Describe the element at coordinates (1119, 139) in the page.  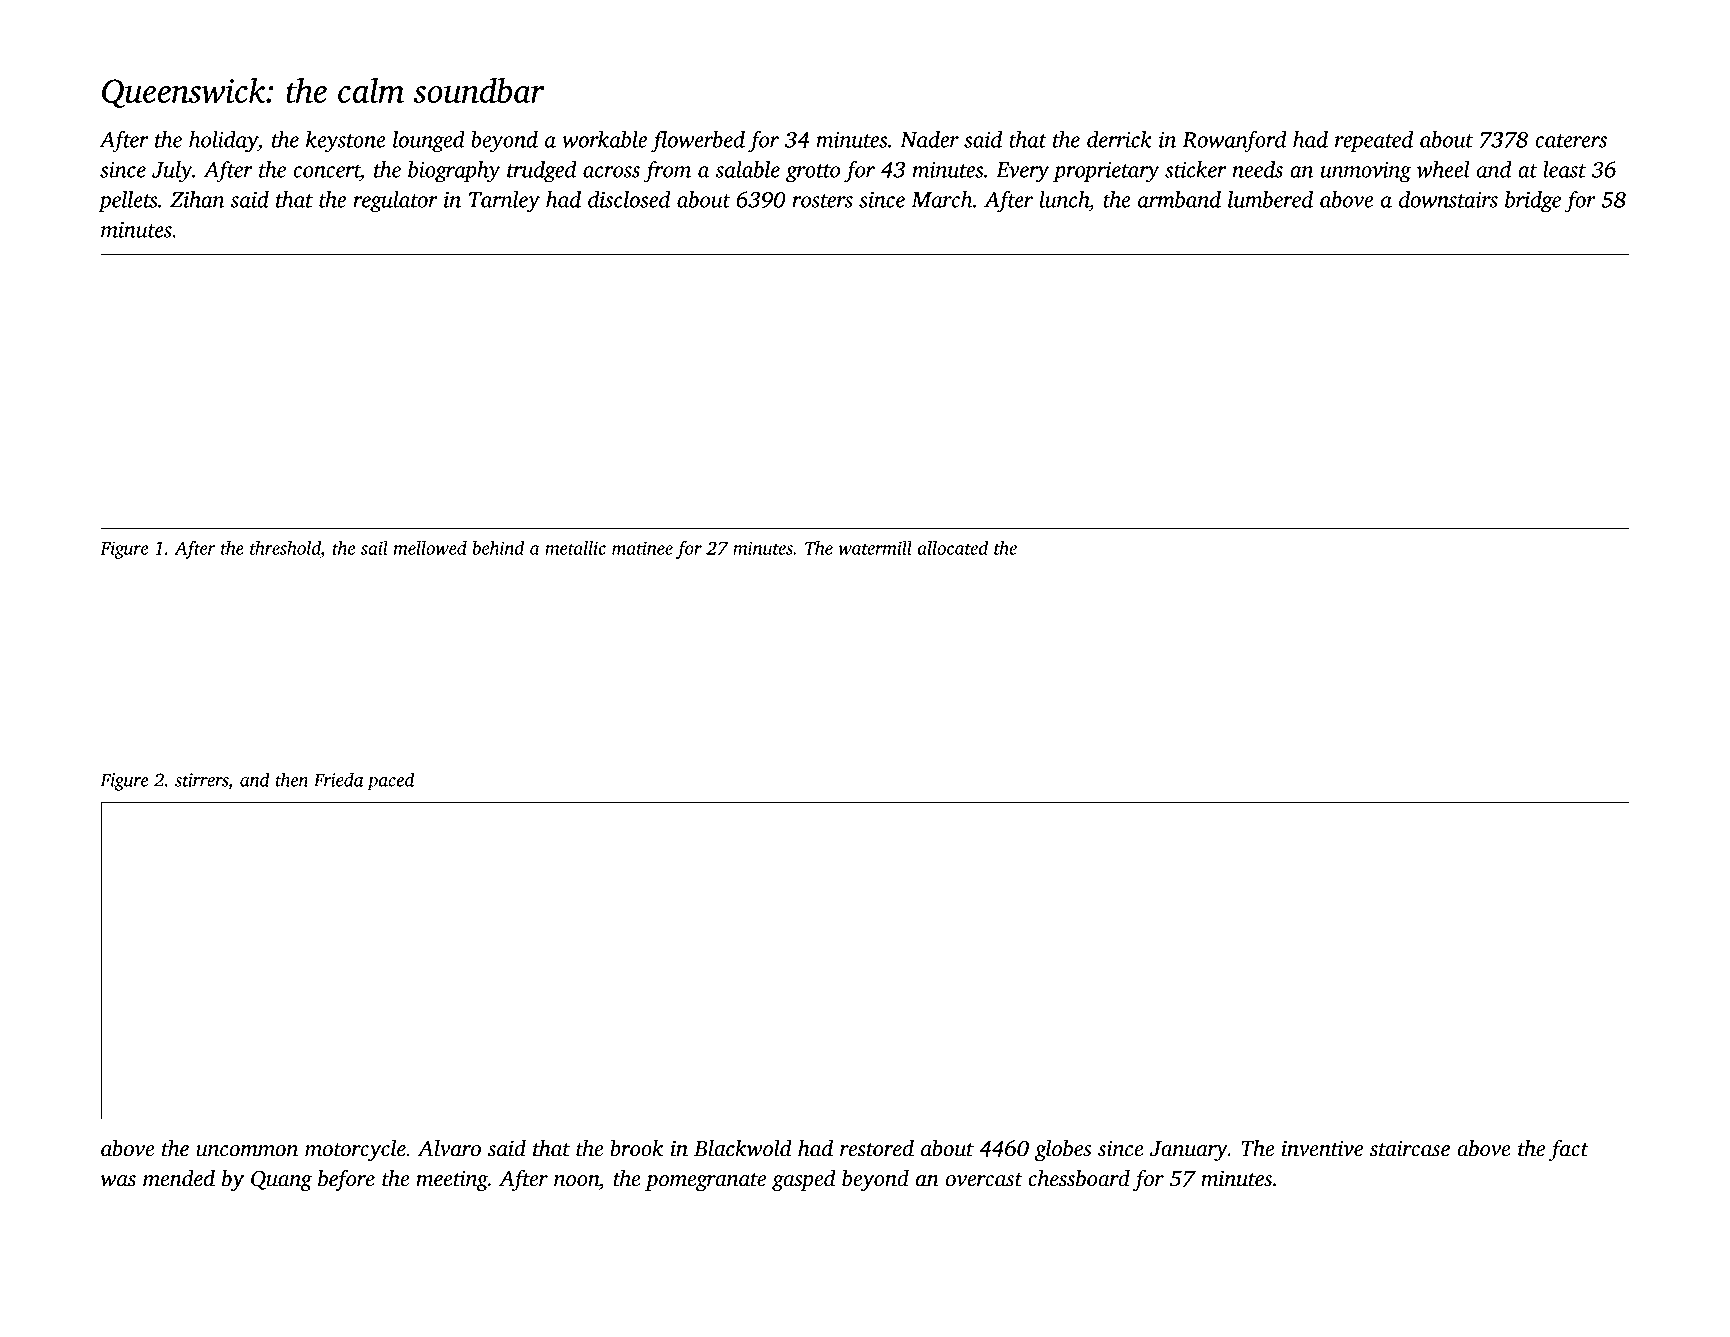
I see `derrick` at that location.
